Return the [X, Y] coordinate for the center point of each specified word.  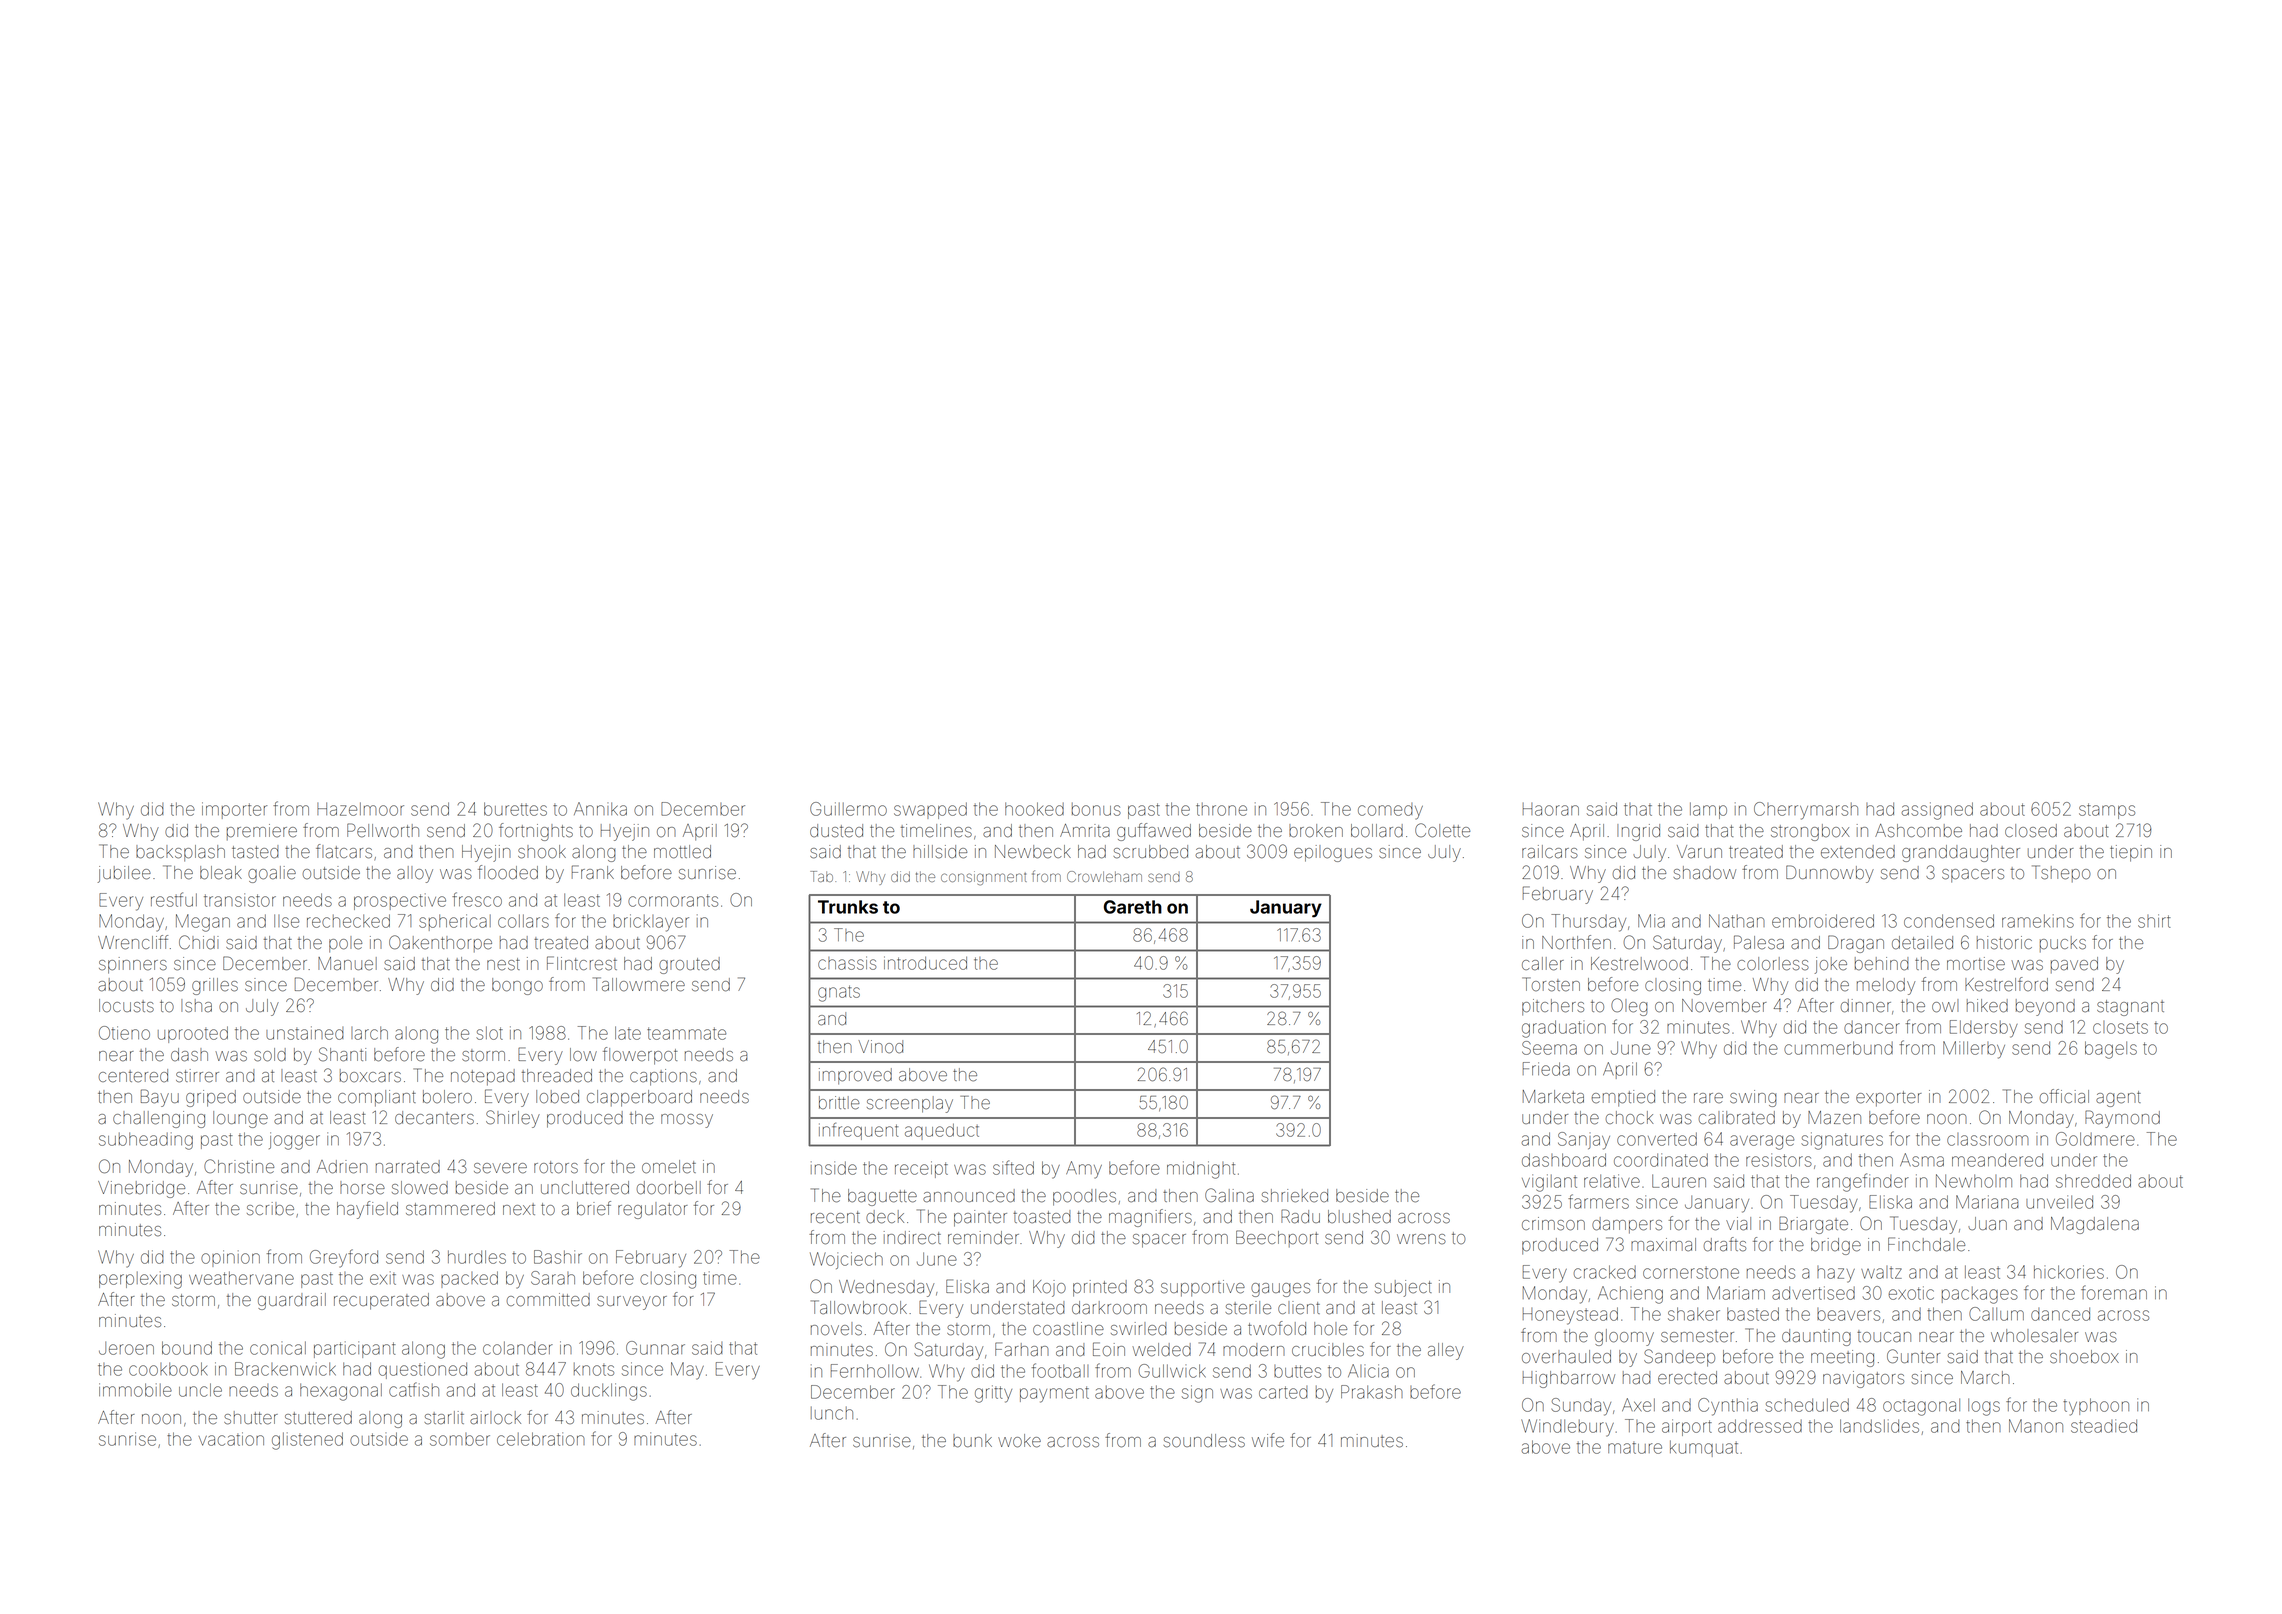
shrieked [1294, 1196]
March [1985, 1377]
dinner [1866, 1006]
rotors [556, 1167]
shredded [2093, 1181]
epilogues [1333, 853]
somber [460, 1439]
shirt [2154, 921]
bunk [972, 1441]
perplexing [140, 1280]
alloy [415, 874]
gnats [839, 993]
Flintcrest [582, 963]
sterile [1248, 1308]
